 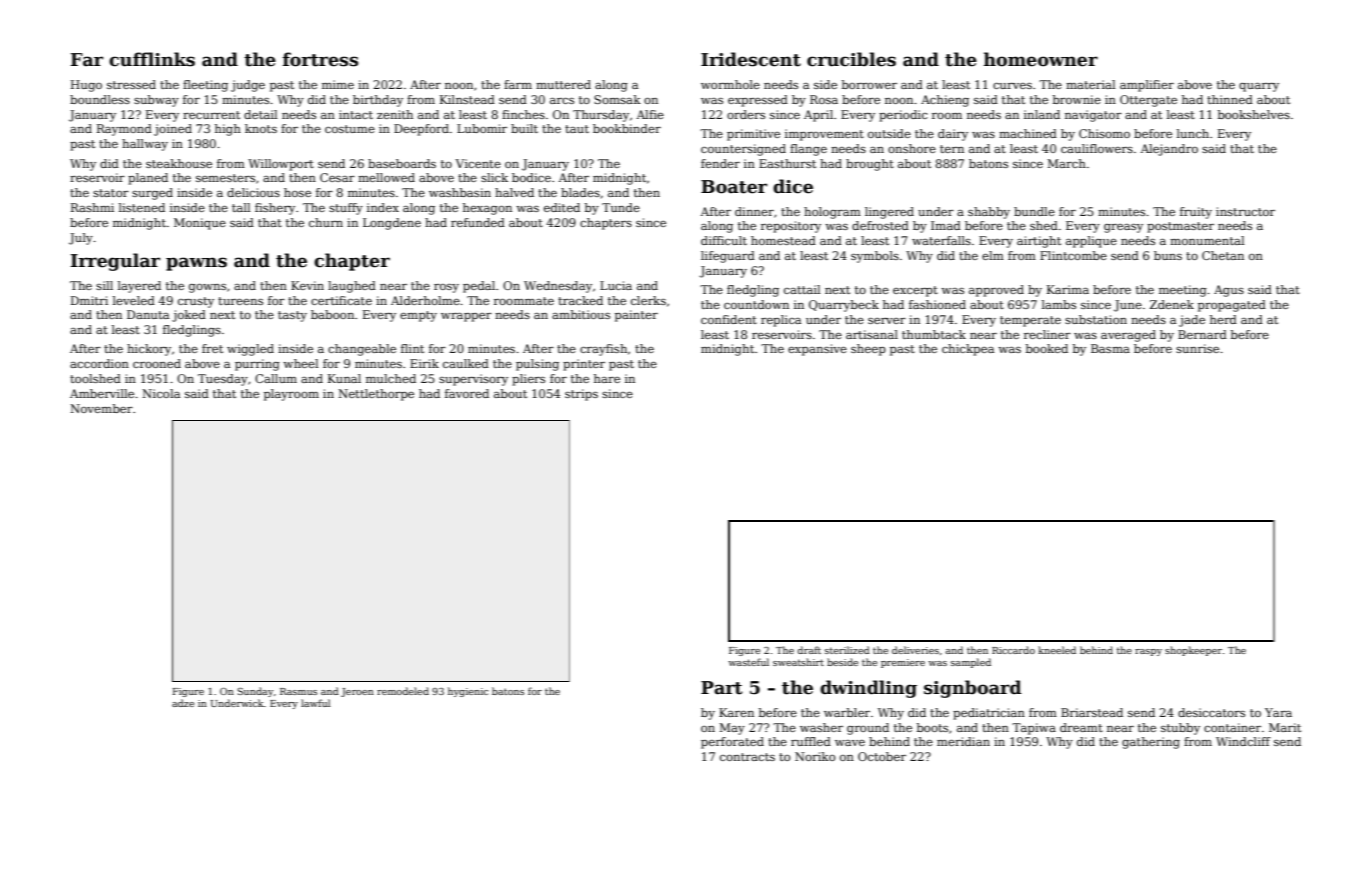 I want to click on November, so click(x=101, y=408).
